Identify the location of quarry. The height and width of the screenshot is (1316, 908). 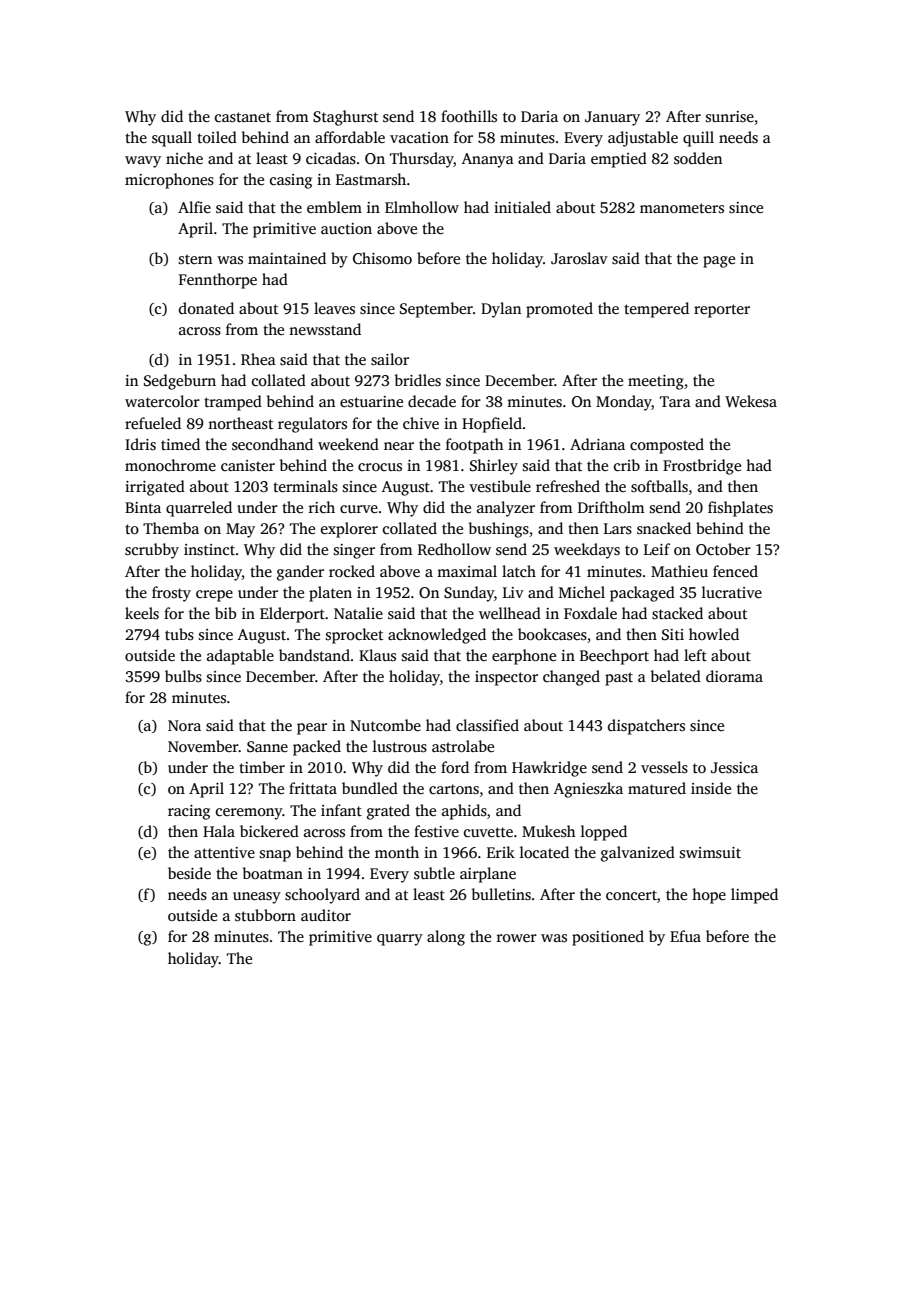
(400, 940).
